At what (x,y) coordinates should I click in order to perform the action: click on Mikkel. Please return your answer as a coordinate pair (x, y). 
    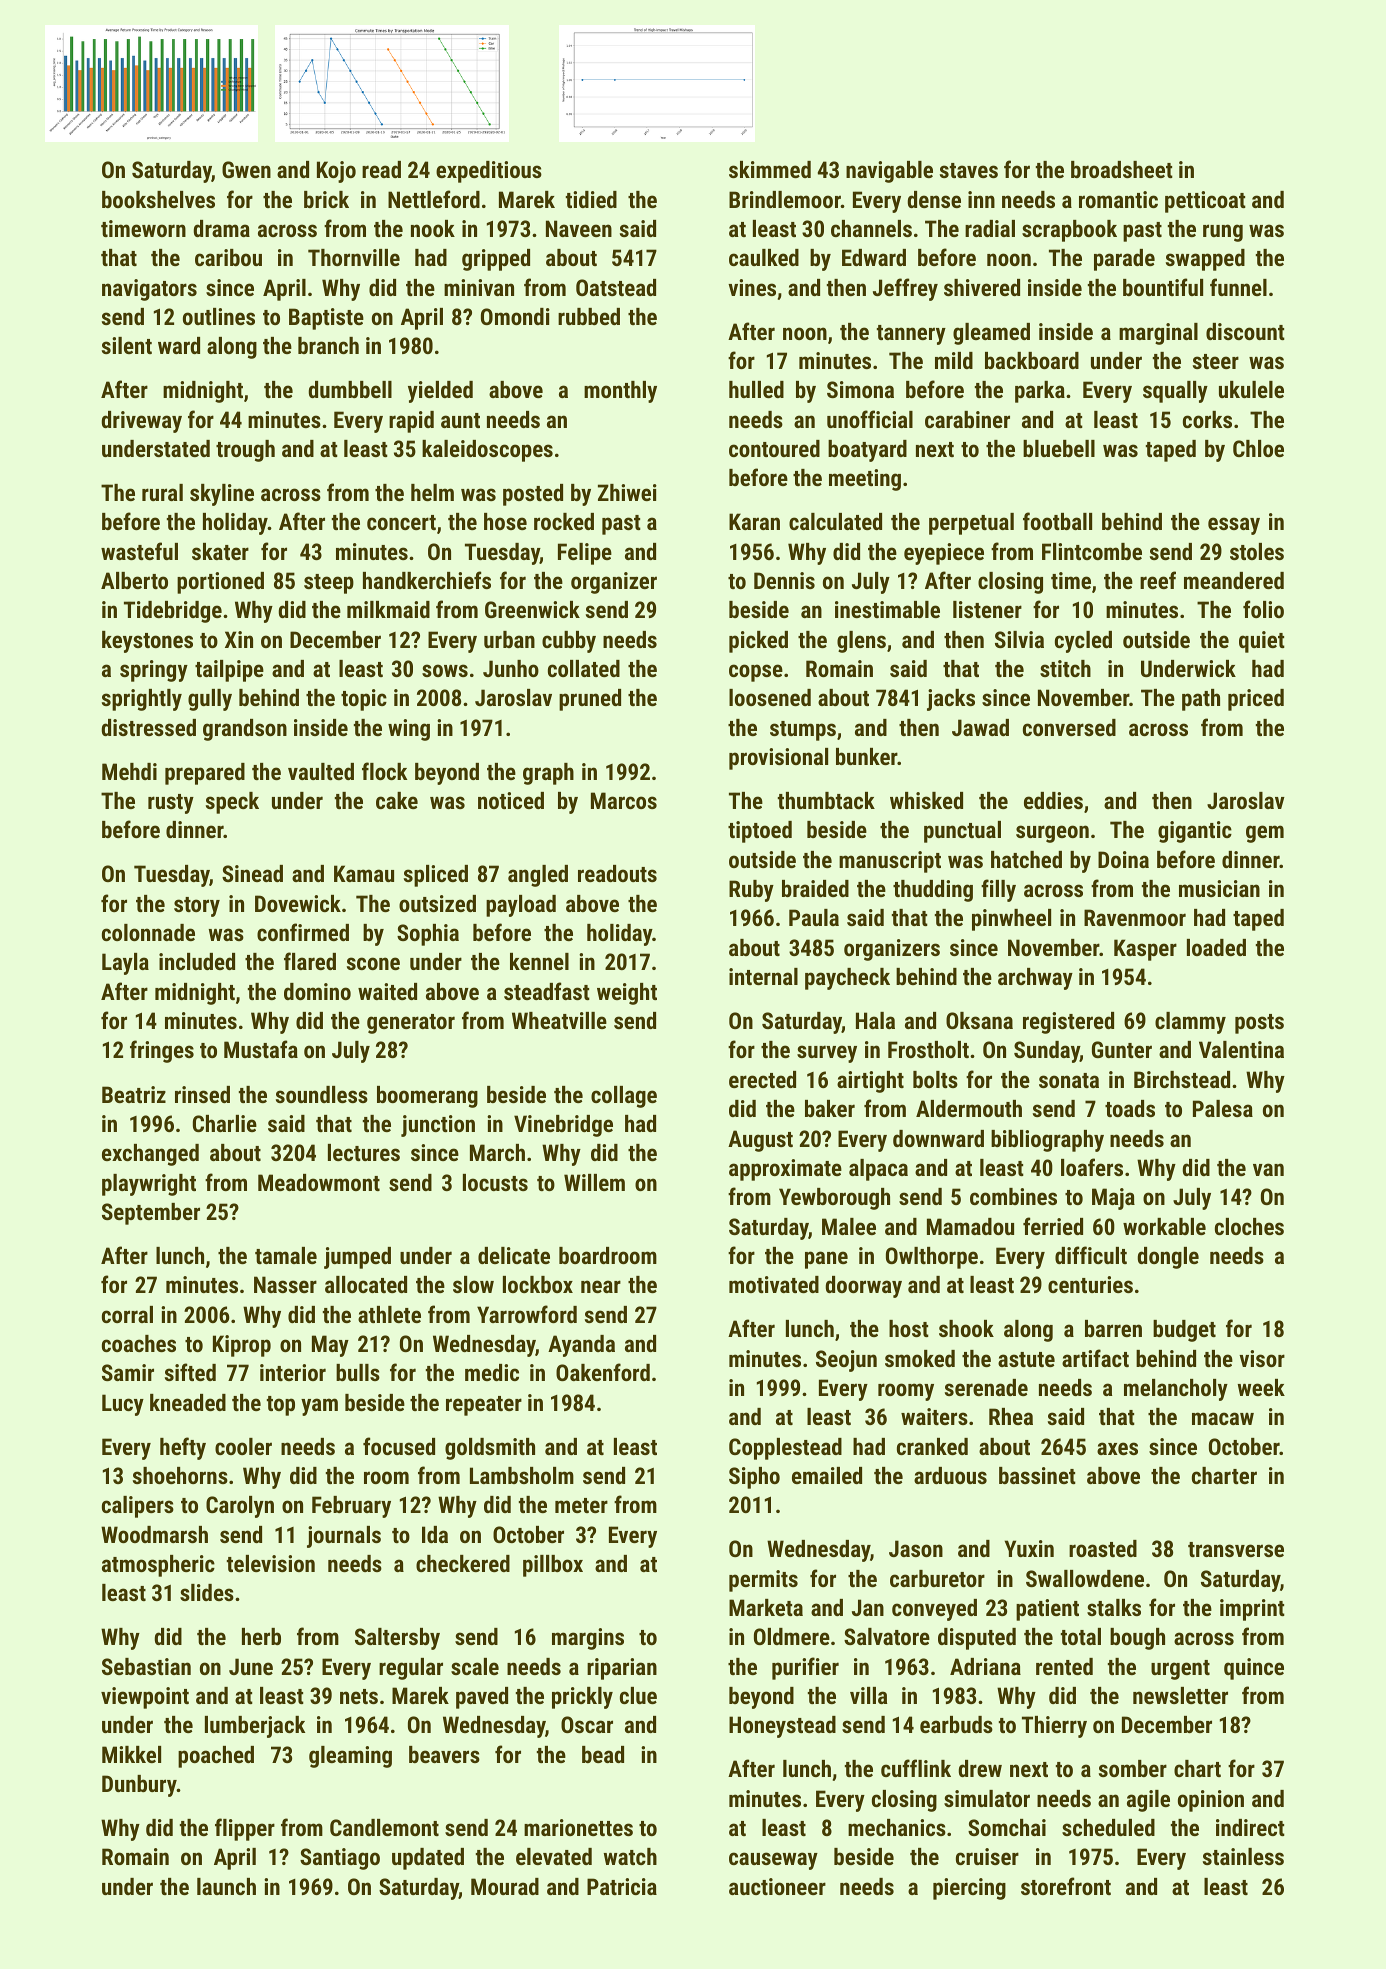
    Looking at the image, I should click on (131, 1754).
